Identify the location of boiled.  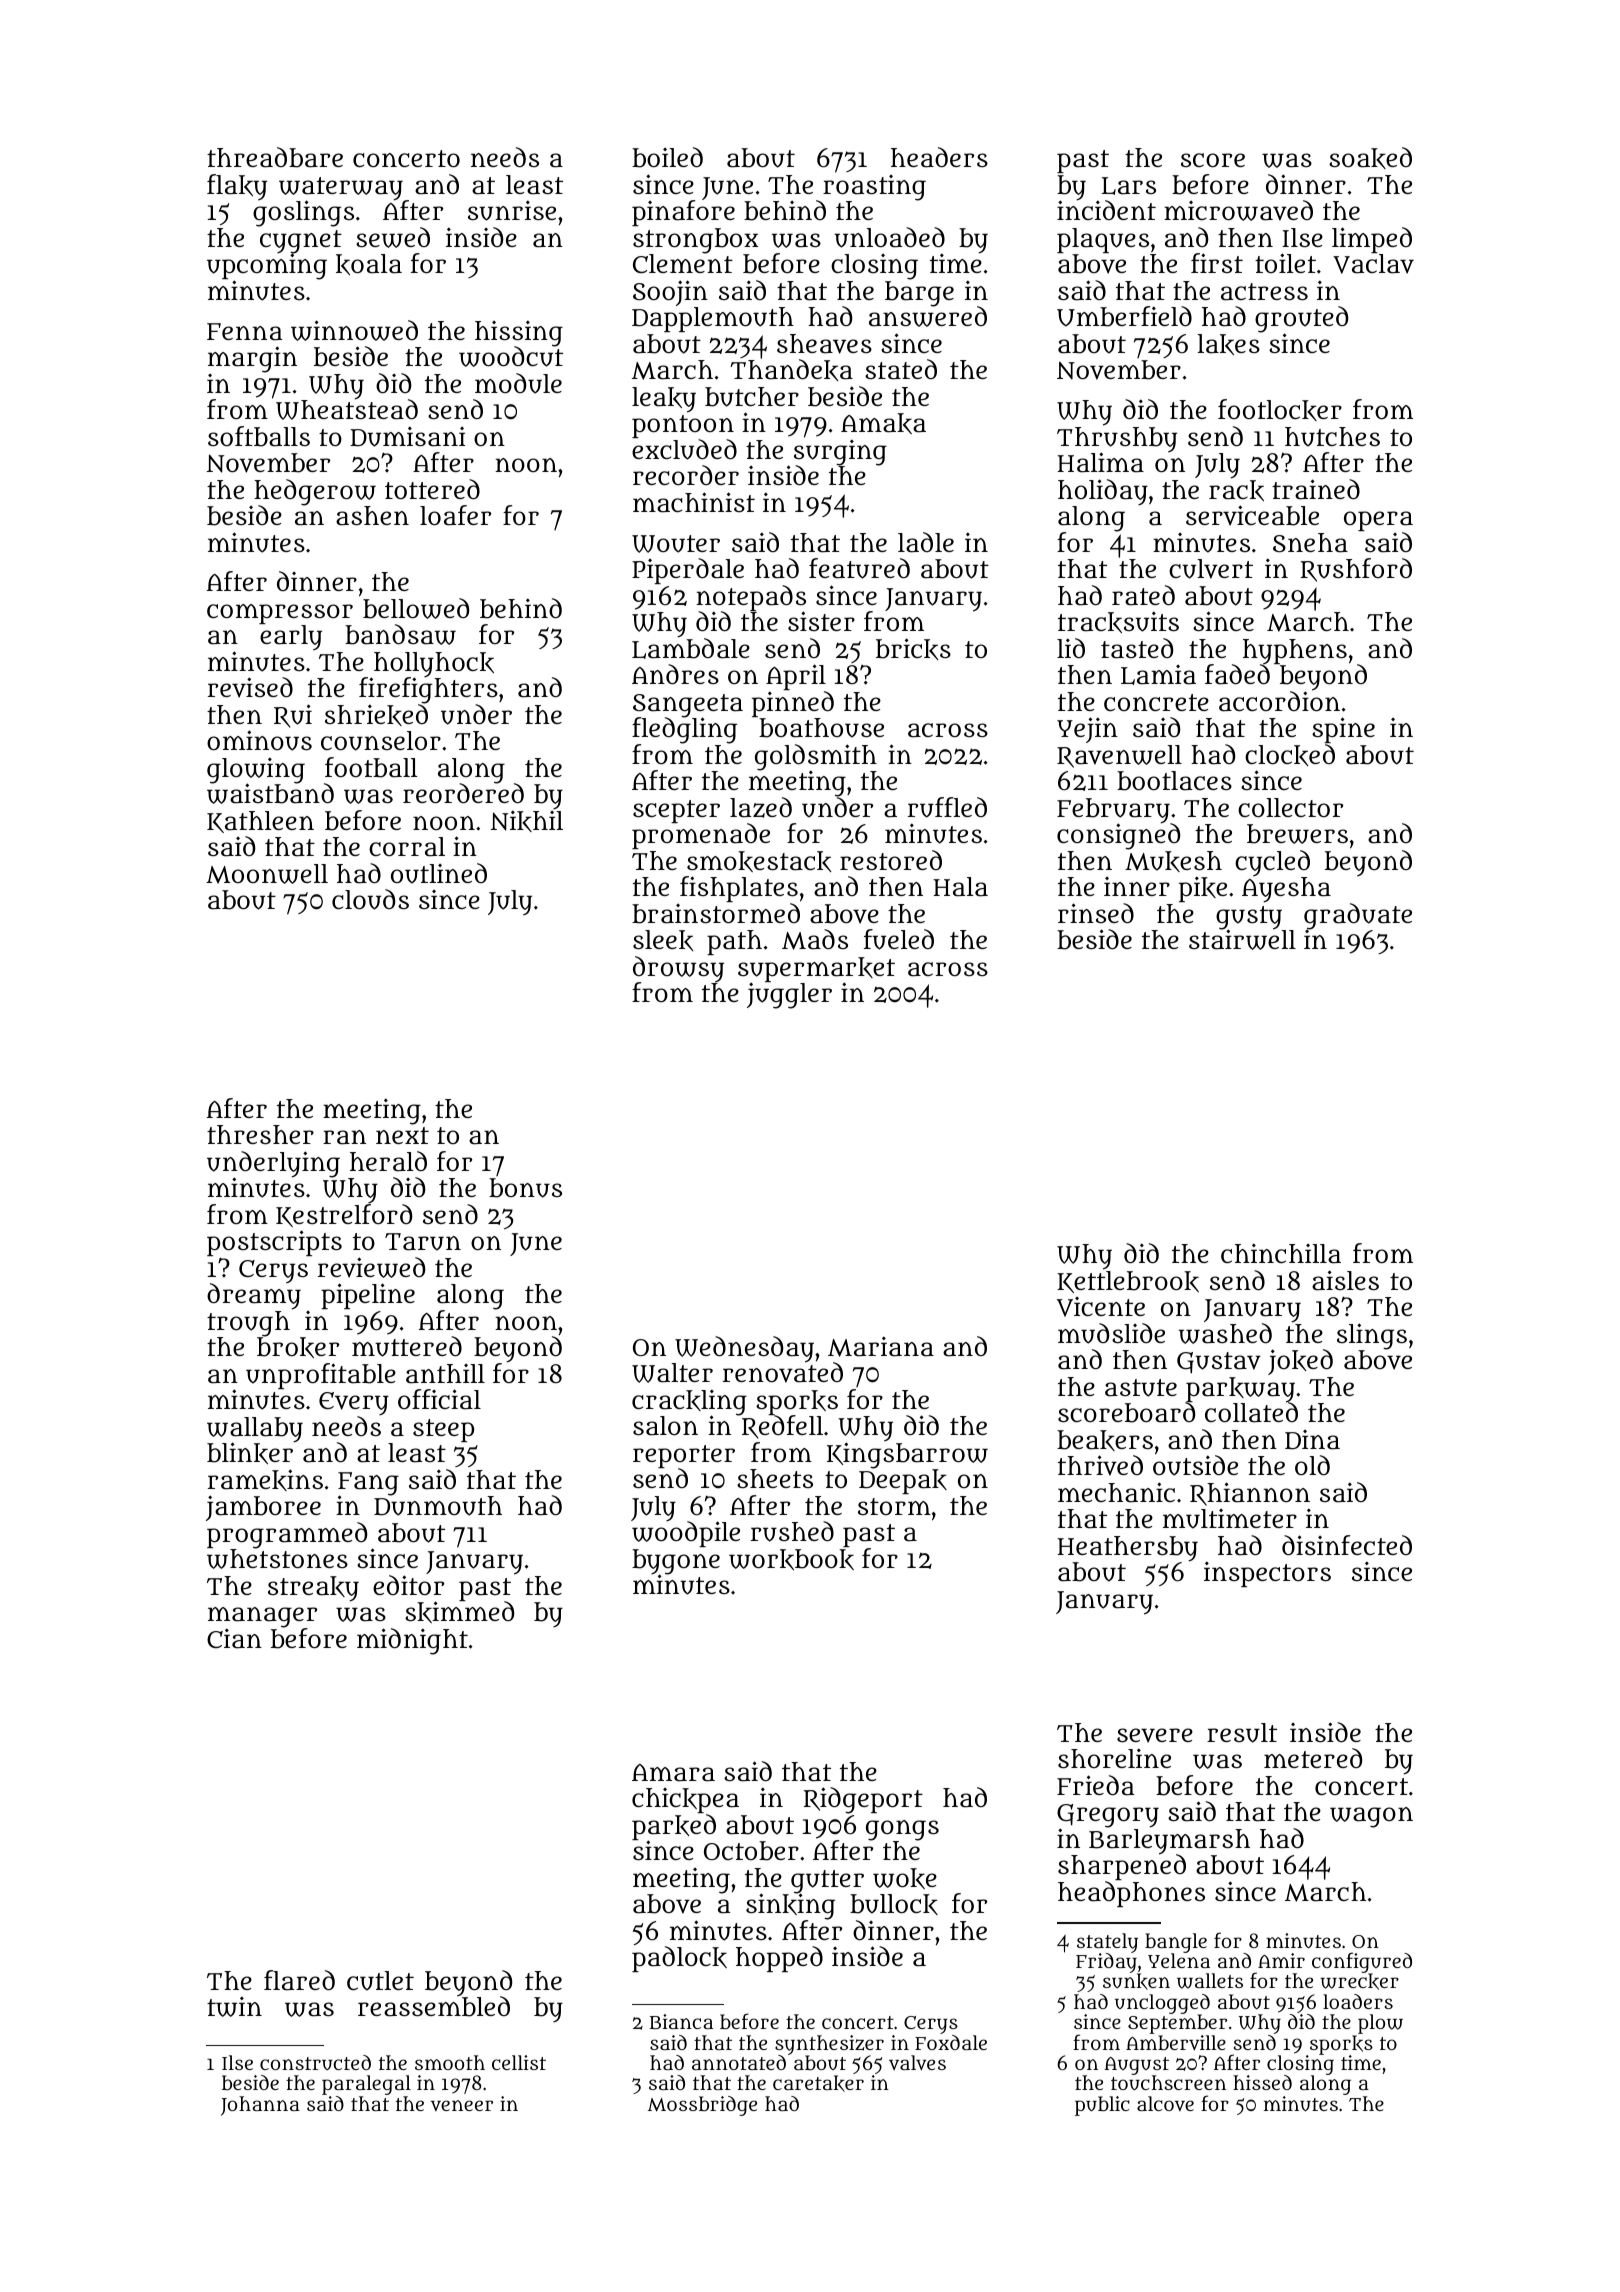
(667, 157).
